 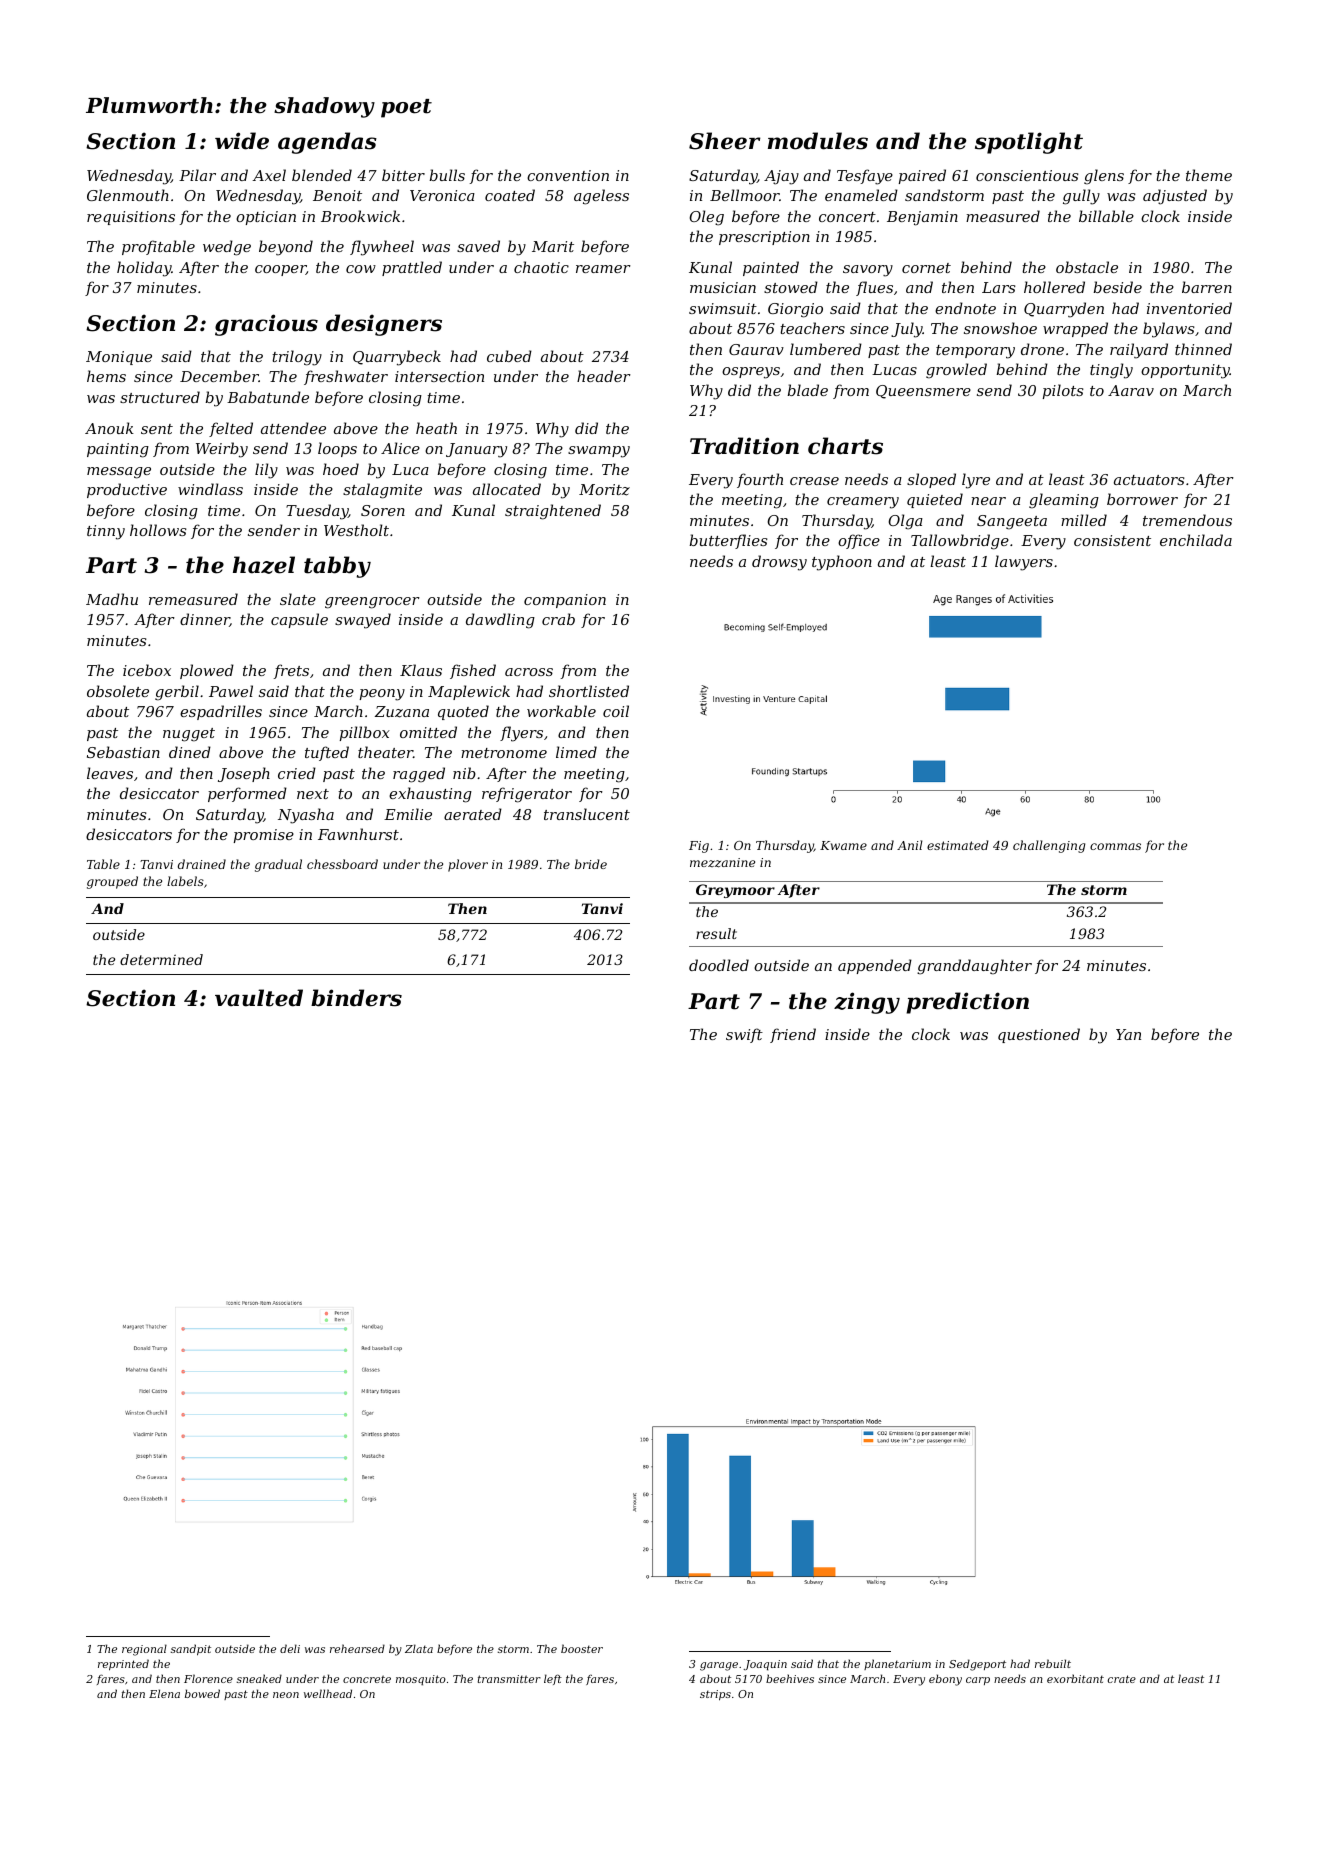 I want to click on bulls, so click(x=447, y=175).
